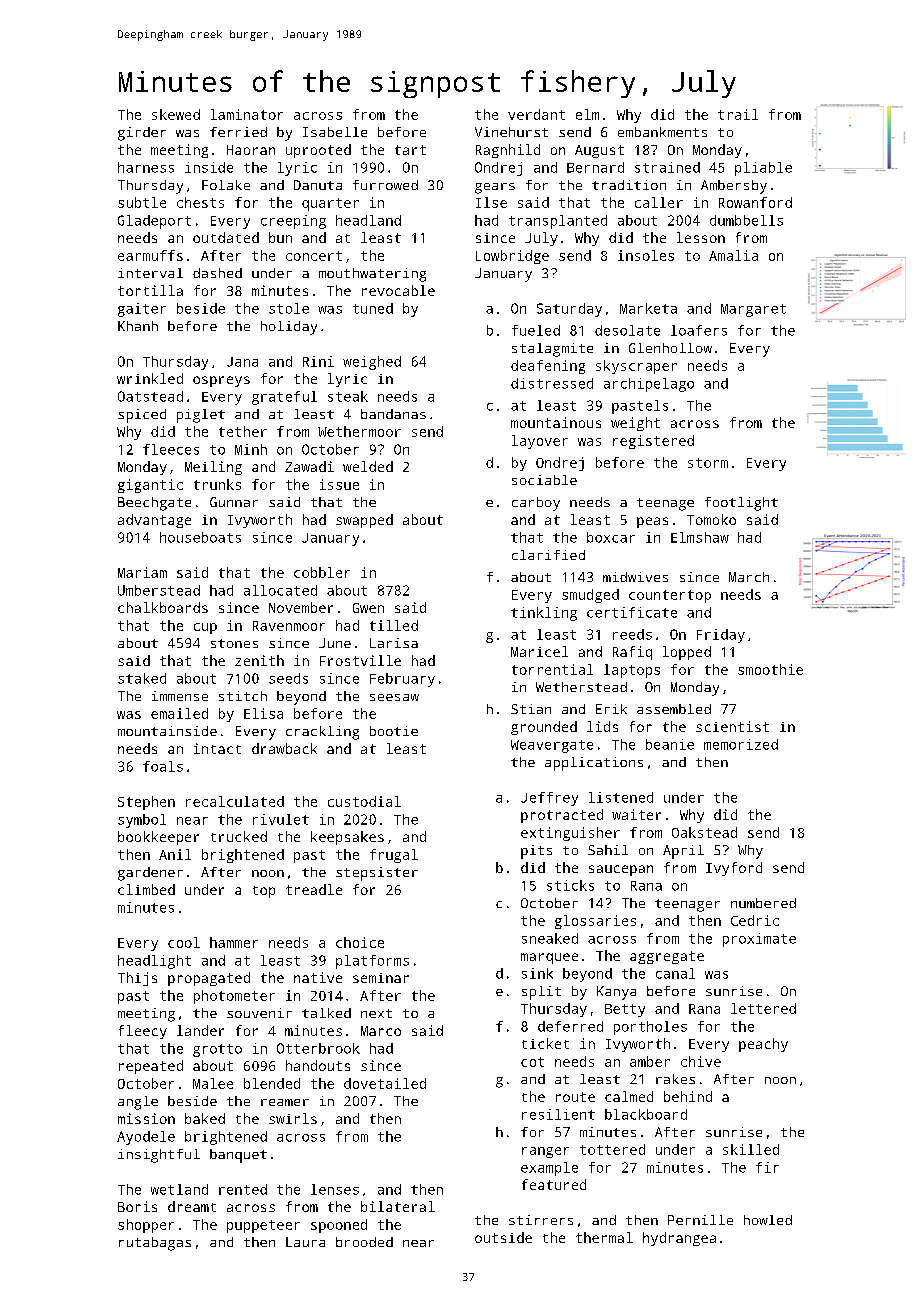  Describe the element at coordinates (650, 1028) in the document. I see `portholes` at that location.
